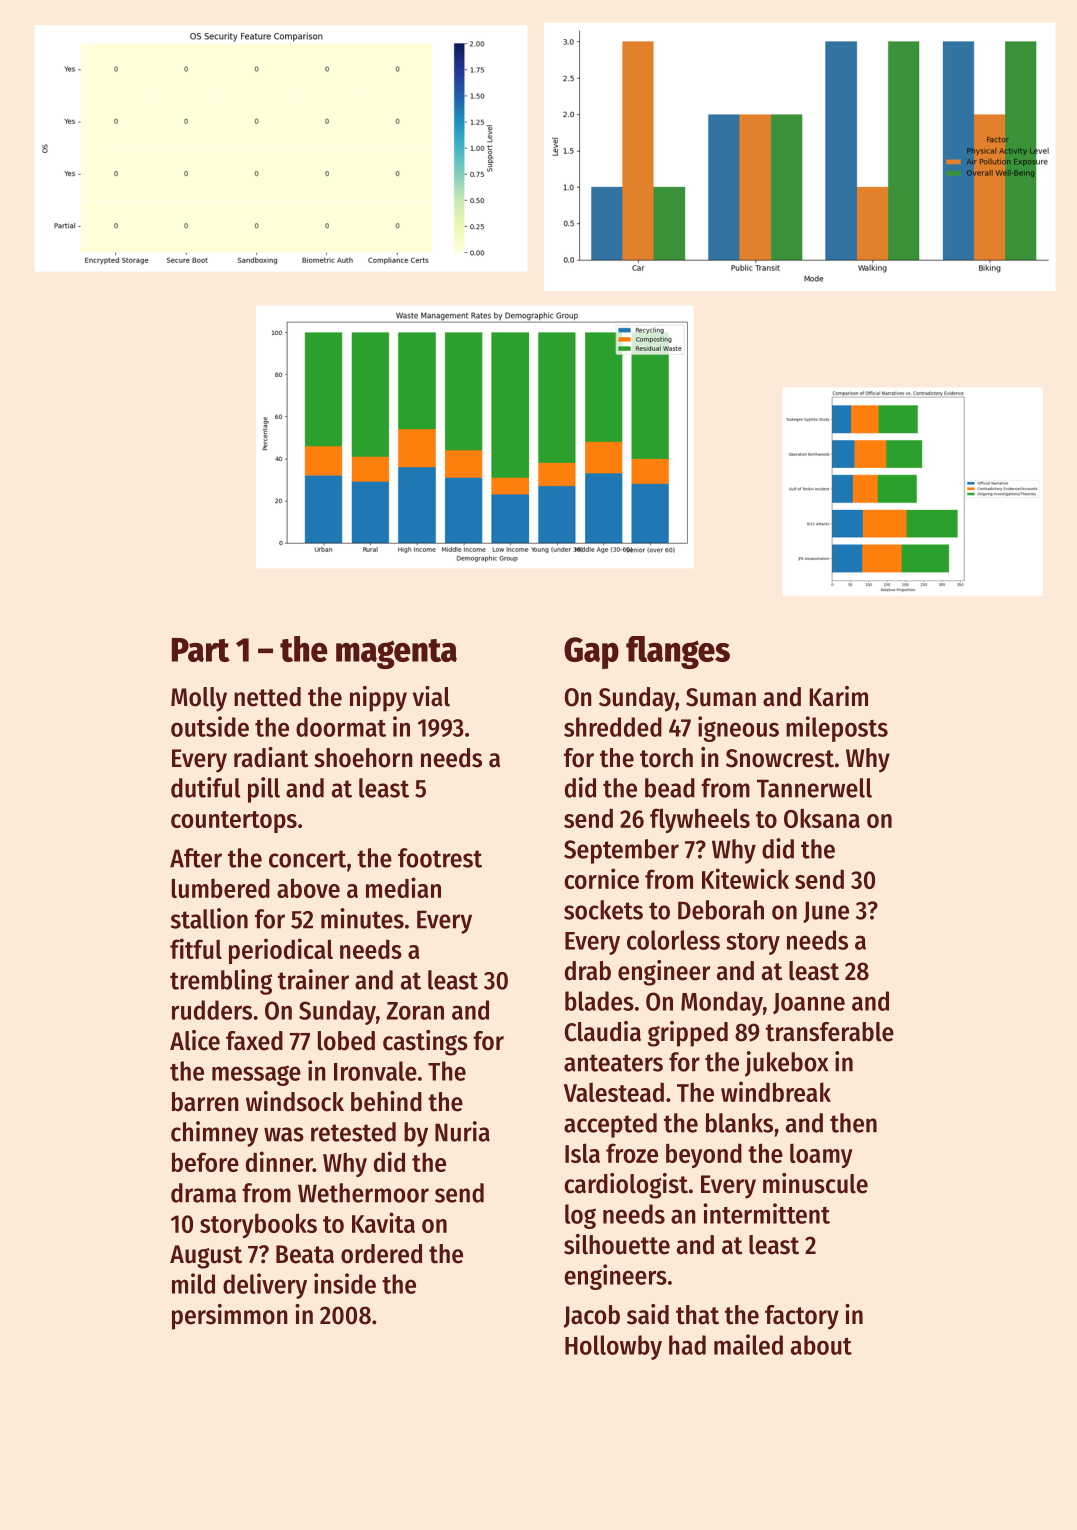 This image has height=1530, width=1077. What do you see at coordinates (440, 858) in the image?
I see `footrest` at bounding box center [440, 858].
